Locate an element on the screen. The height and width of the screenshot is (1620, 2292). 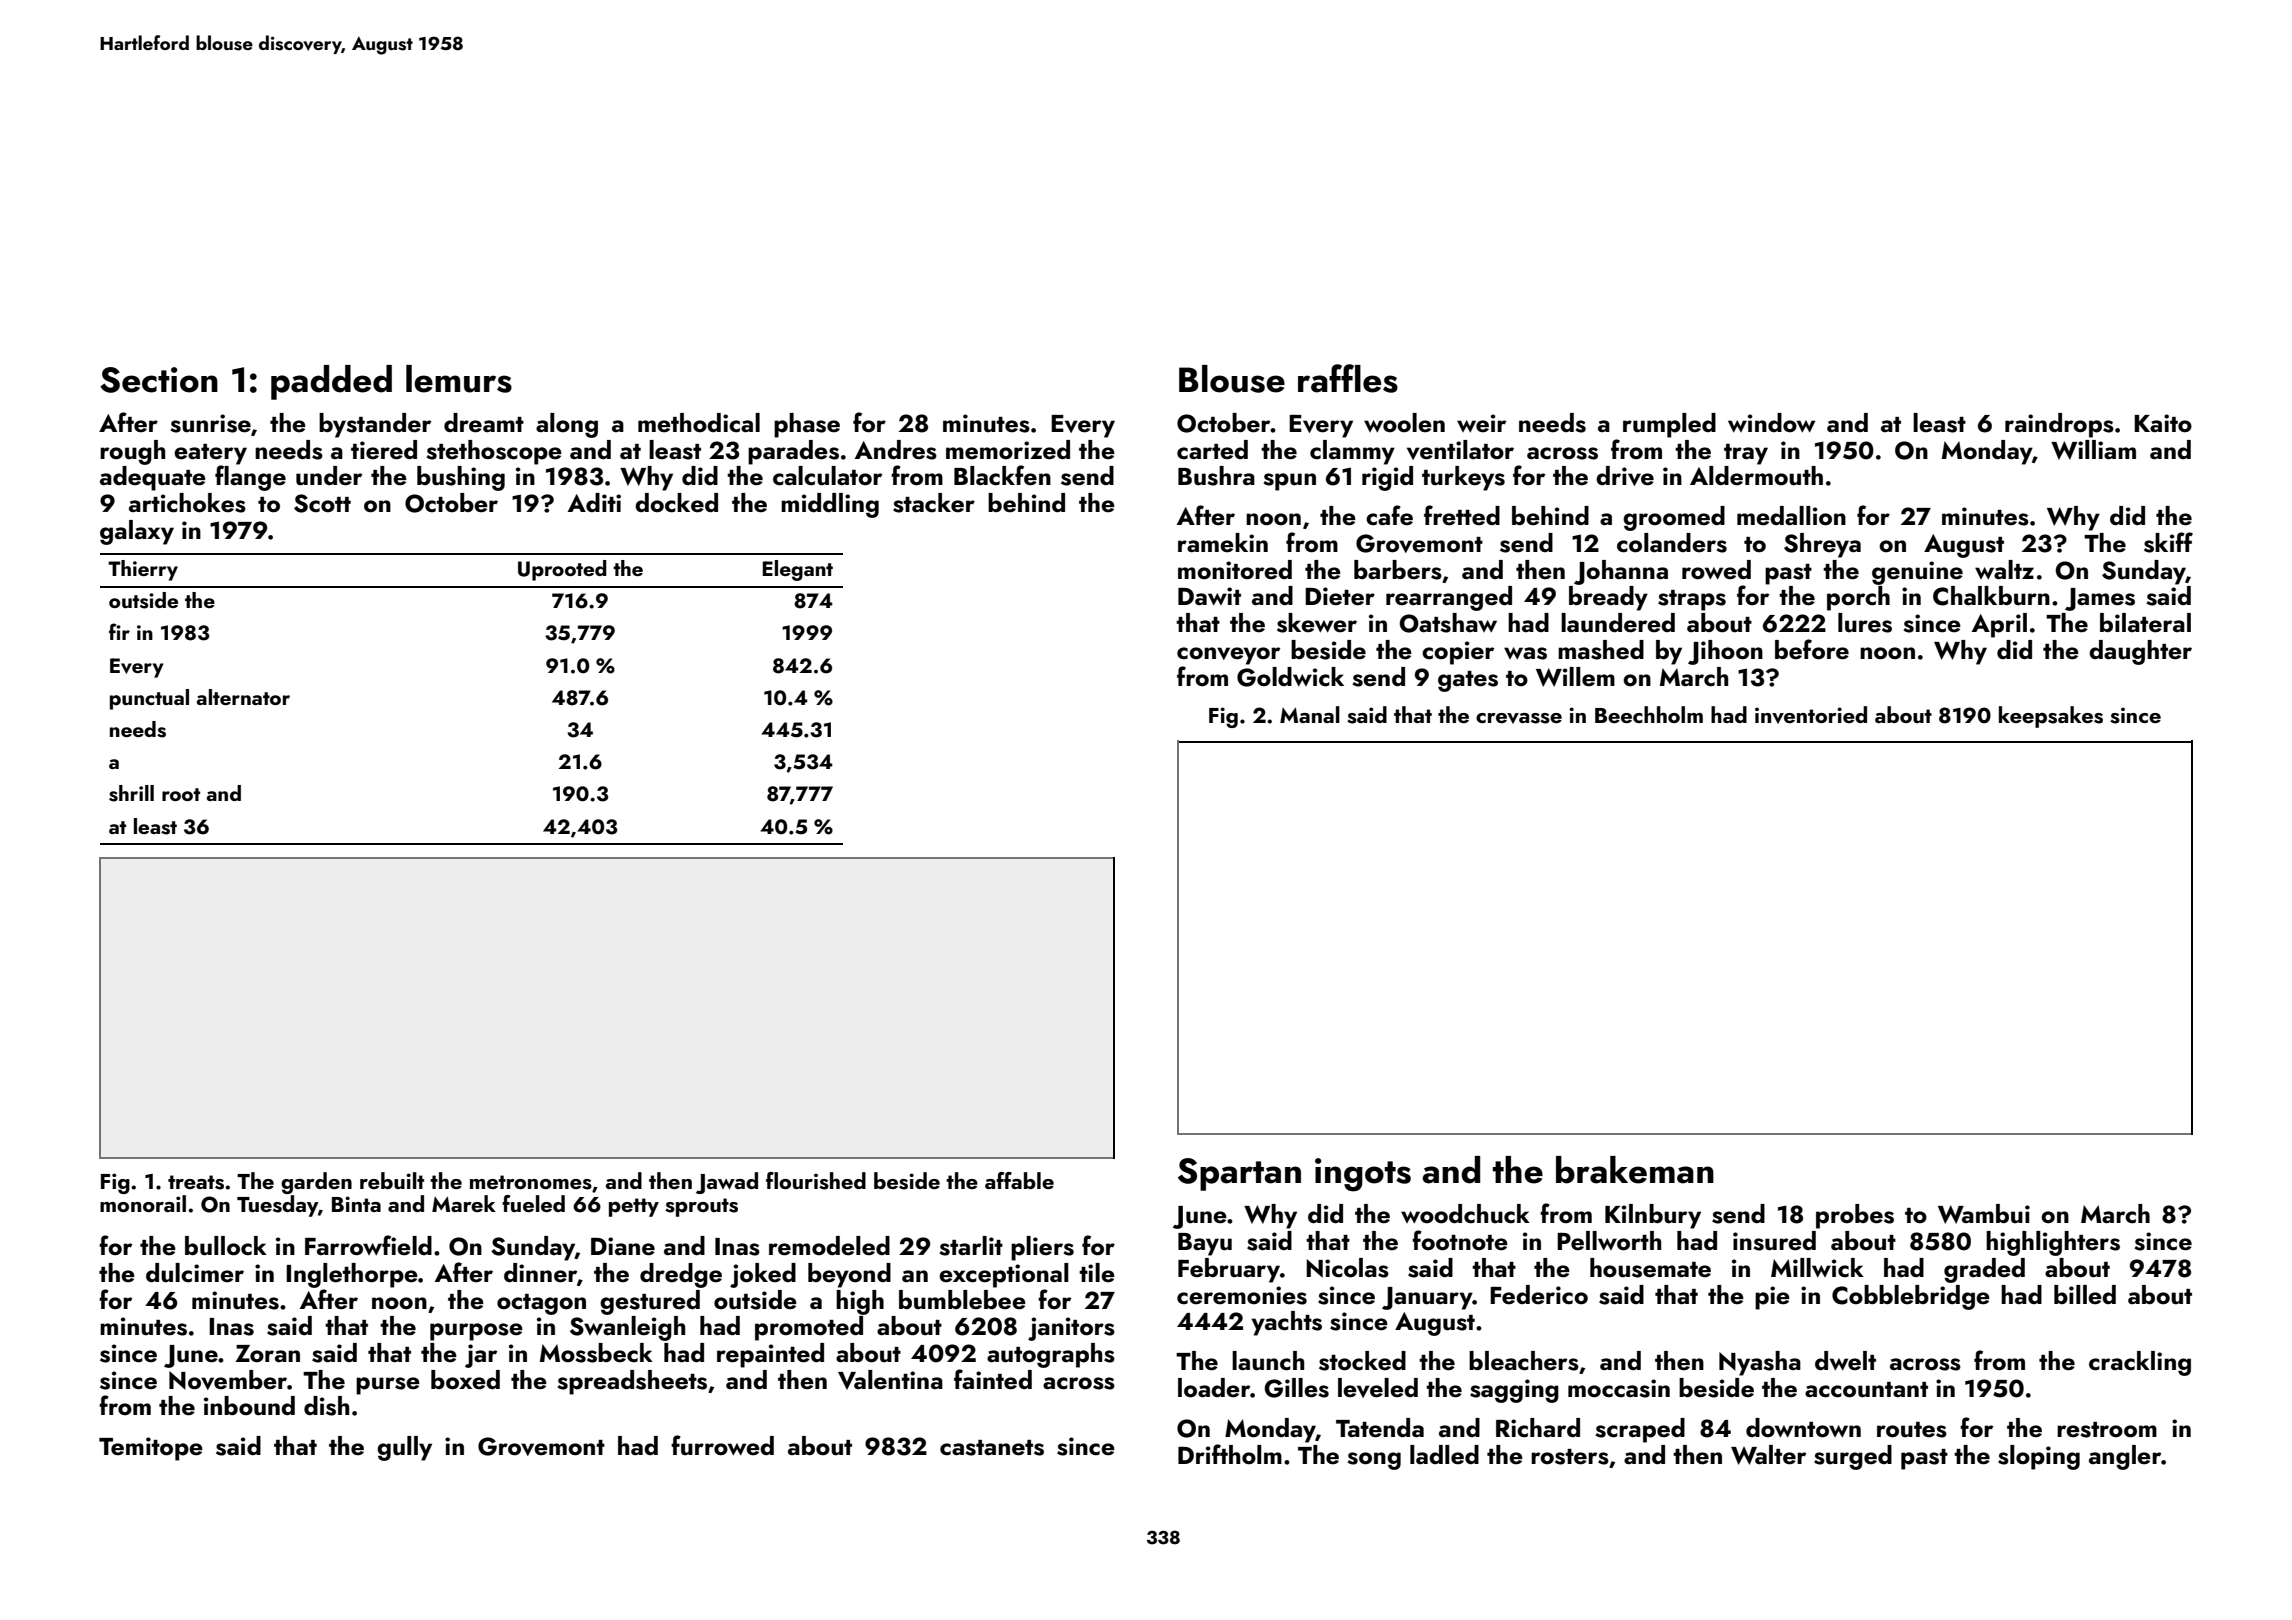
probes is located at coordinates (1855, 1216).
